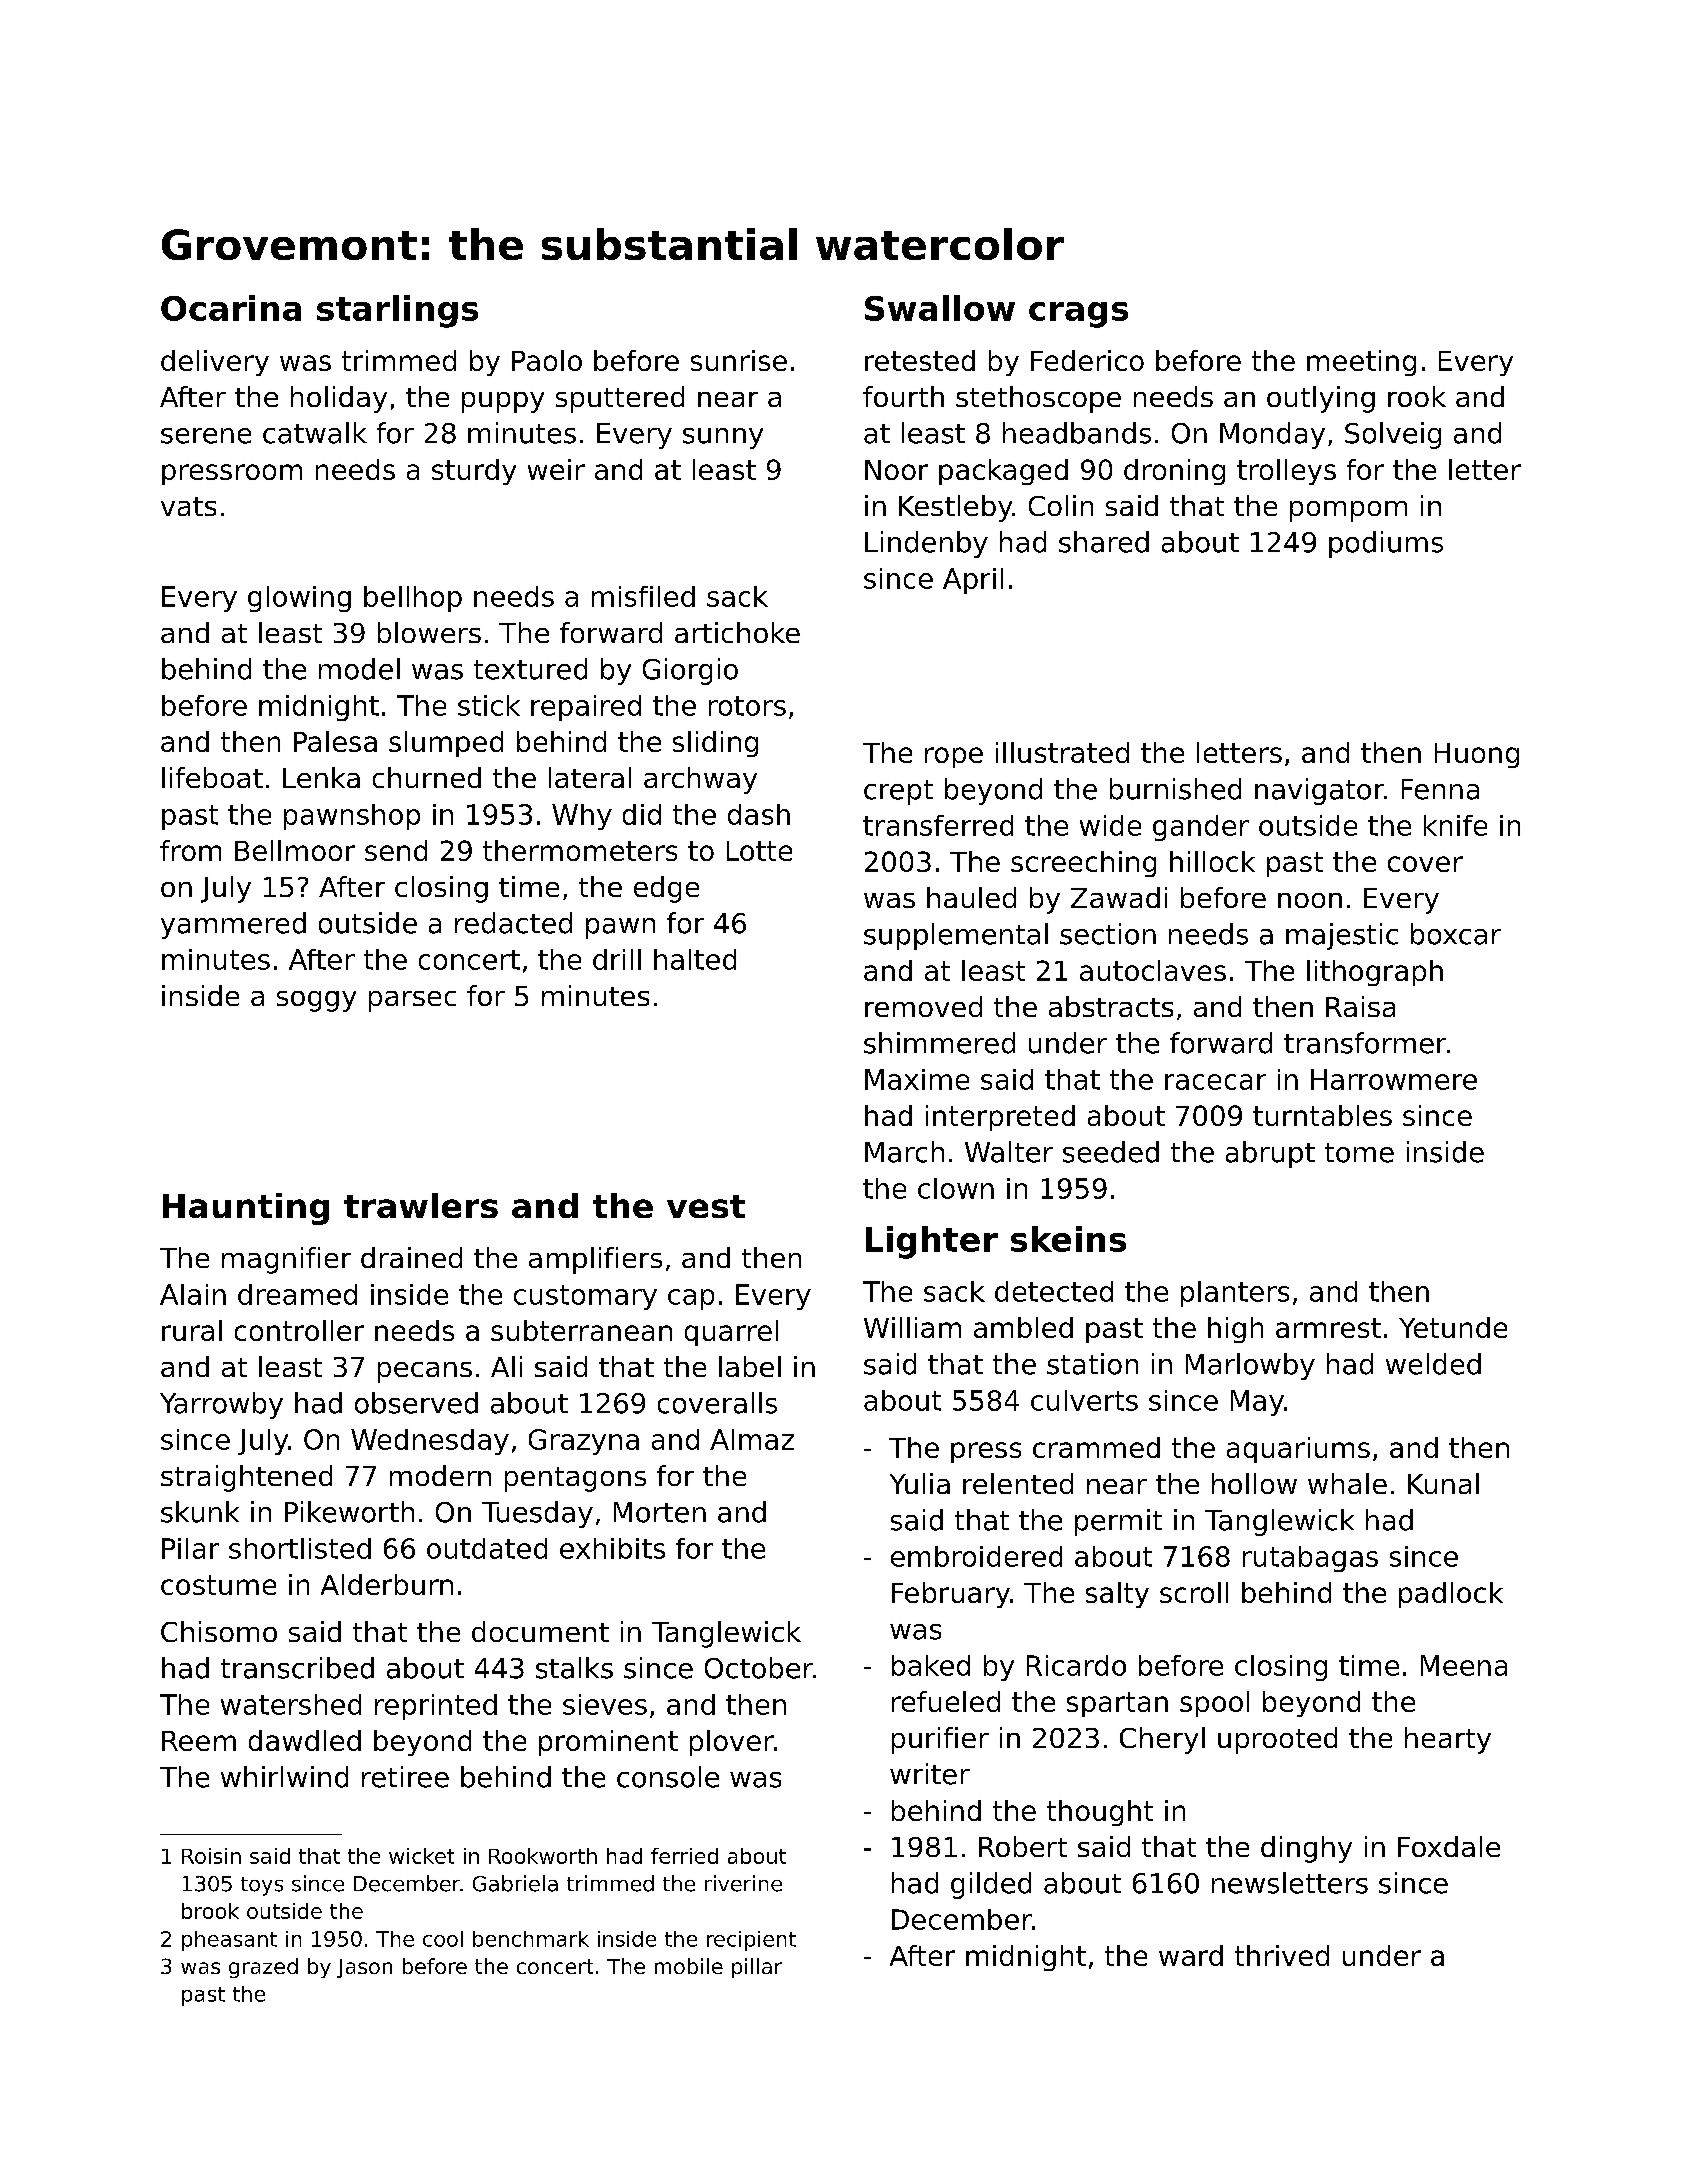 This screenshot has height=2178, width=1683. Describe the element at coordinates (540, 1631) in the screenshot. I see `document` at that location.
